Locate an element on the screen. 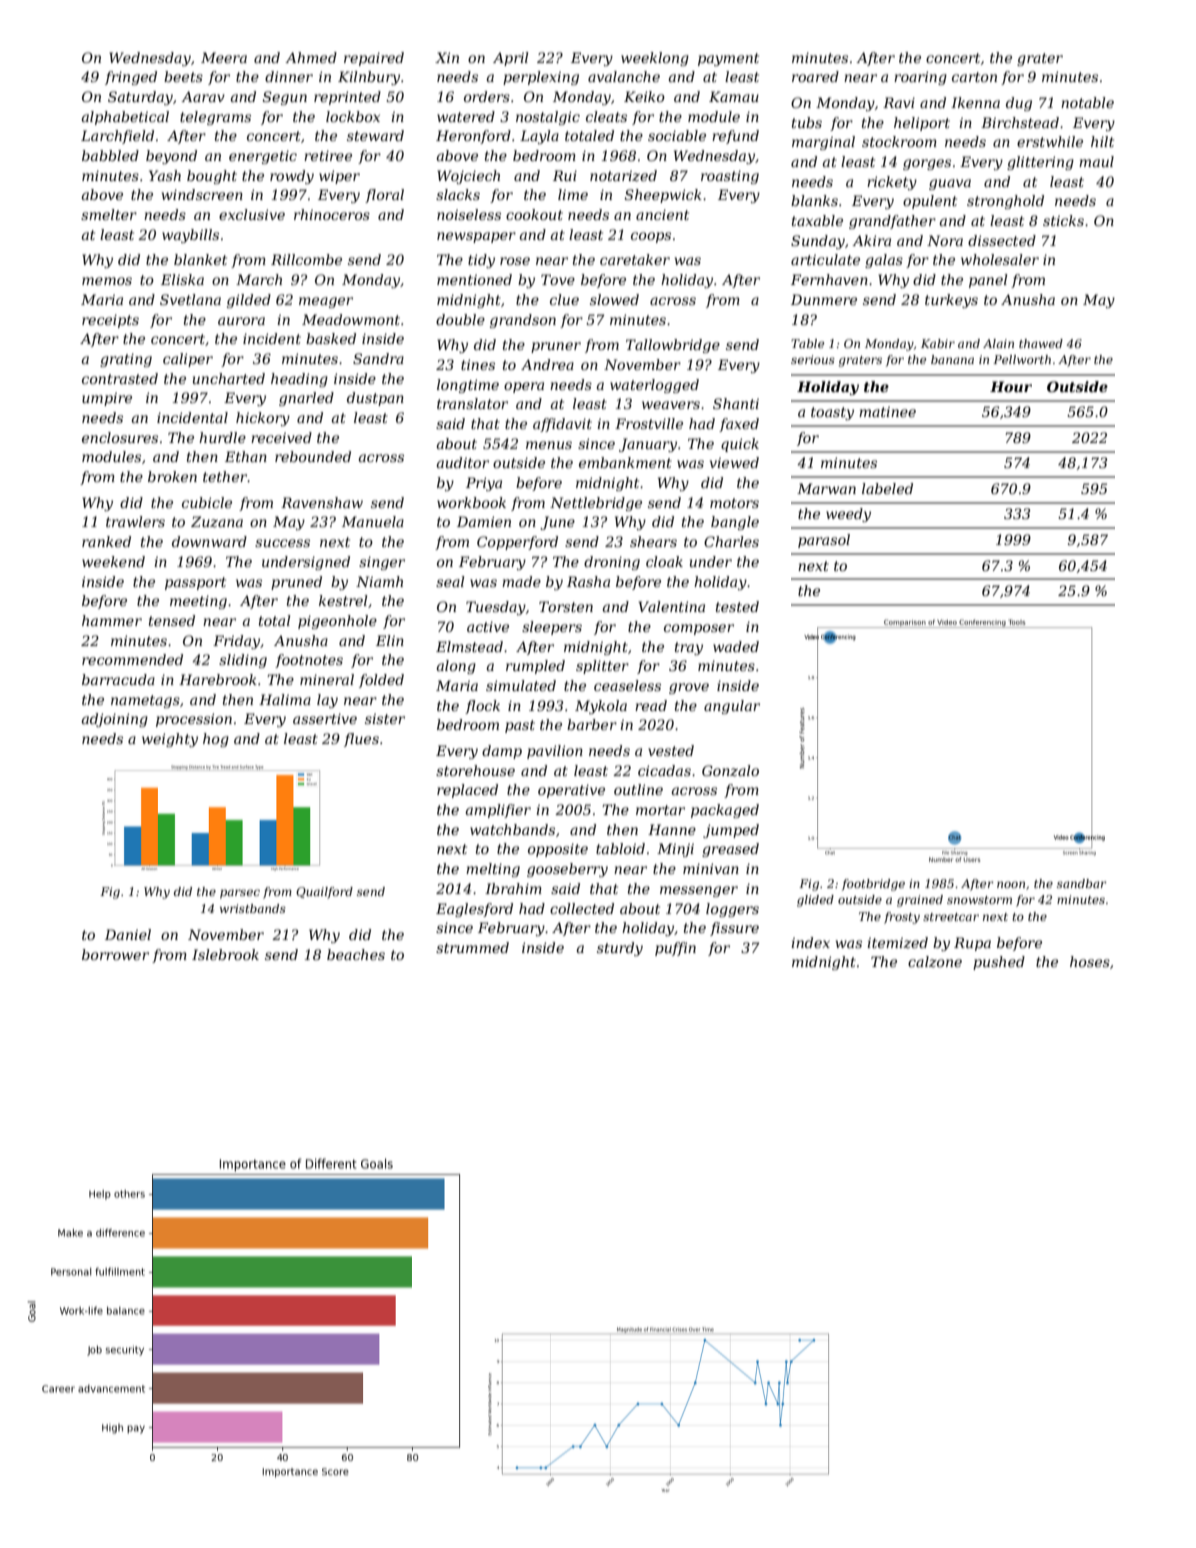 The height and width of the screenshot is (1548, 1196). hoses is located at coordinates (1090, 961).
